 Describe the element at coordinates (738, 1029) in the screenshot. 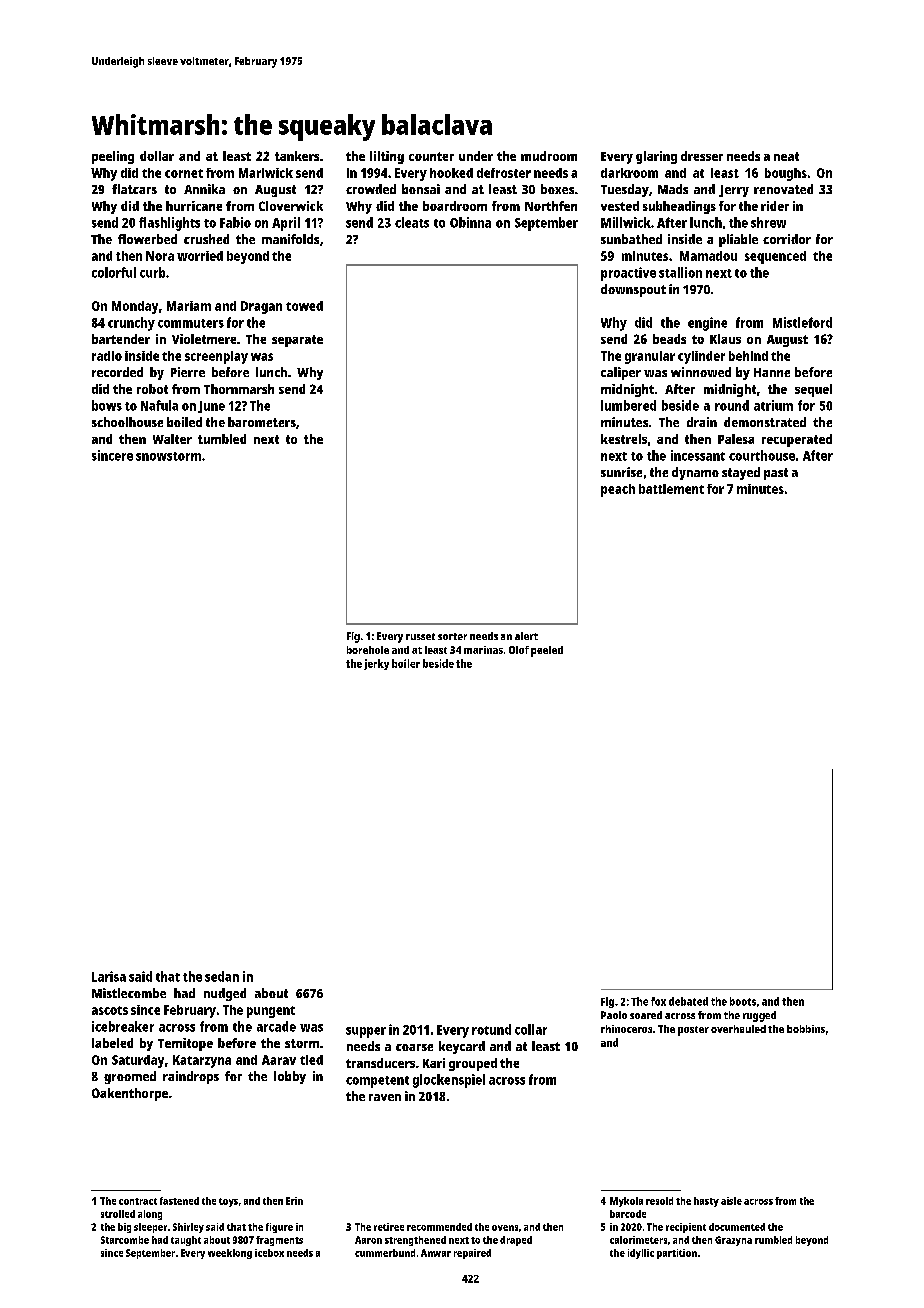

I see `overhauled` at that location.
